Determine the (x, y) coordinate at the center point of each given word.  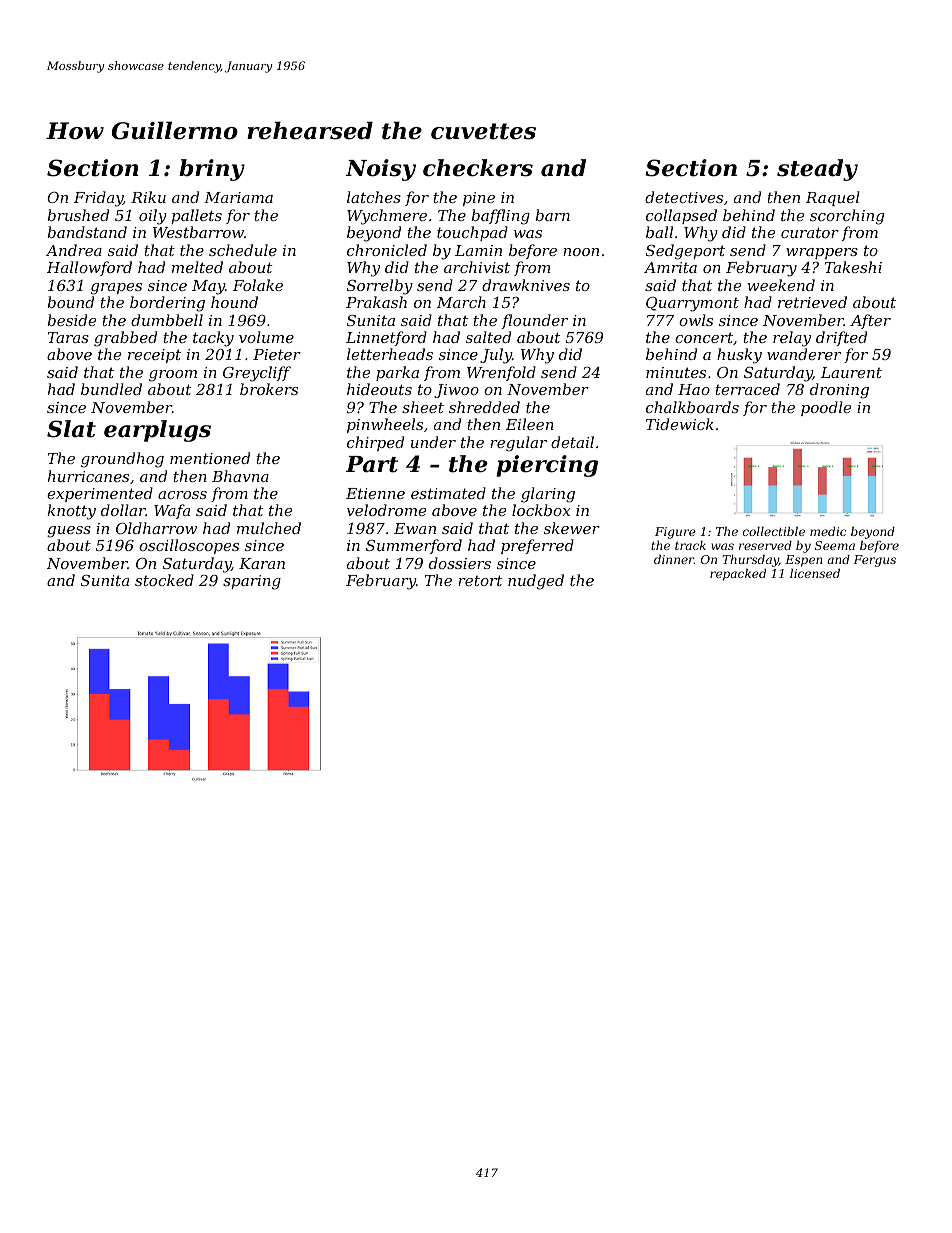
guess (69, 532)
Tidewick (680, 424)
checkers (478, 168)
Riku (148, 197)
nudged (536, 582)
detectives (684, 197)
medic (828, 531)
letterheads (390, 354)
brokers (269, 389)
